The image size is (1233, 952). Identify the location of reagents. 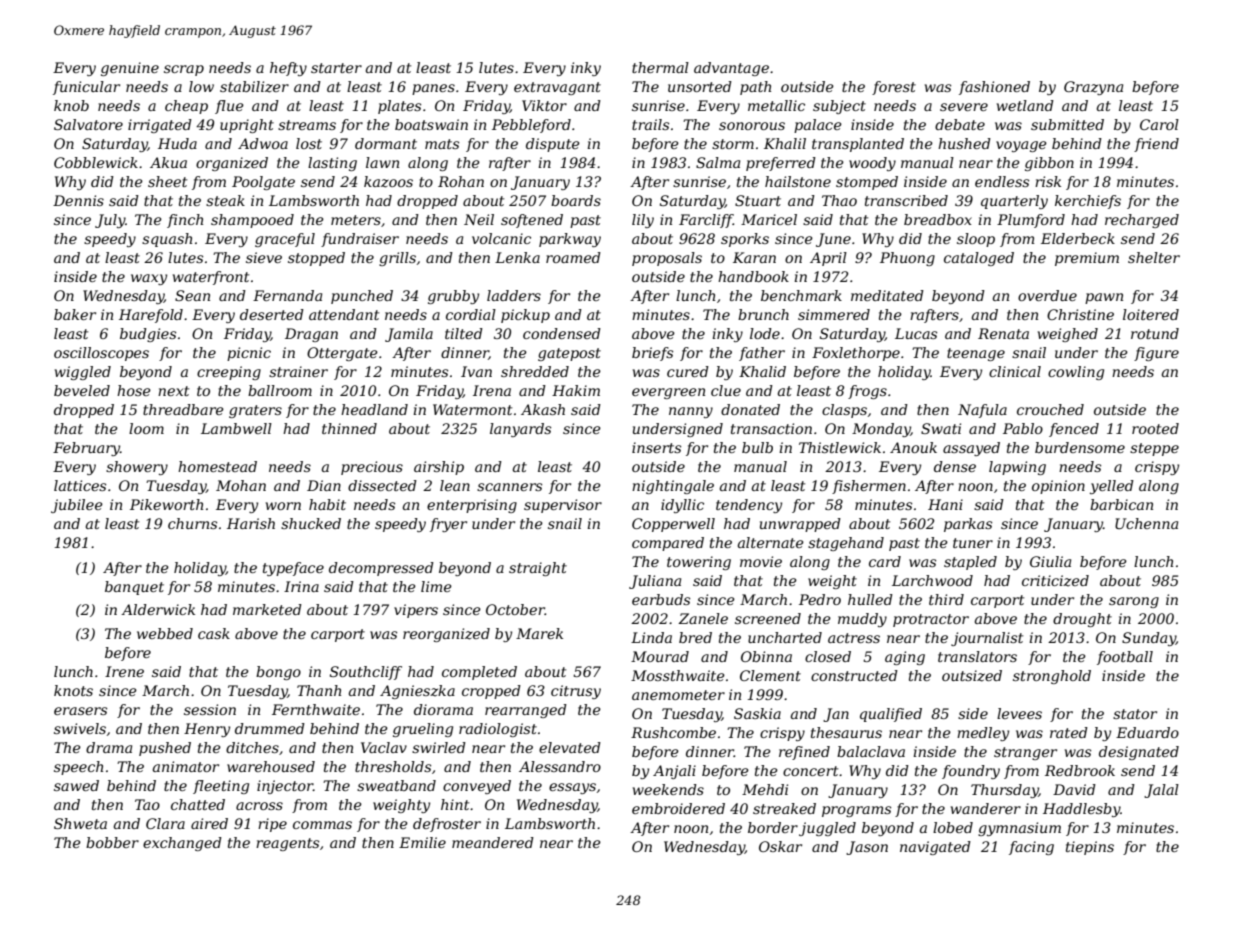
(287, 844).
